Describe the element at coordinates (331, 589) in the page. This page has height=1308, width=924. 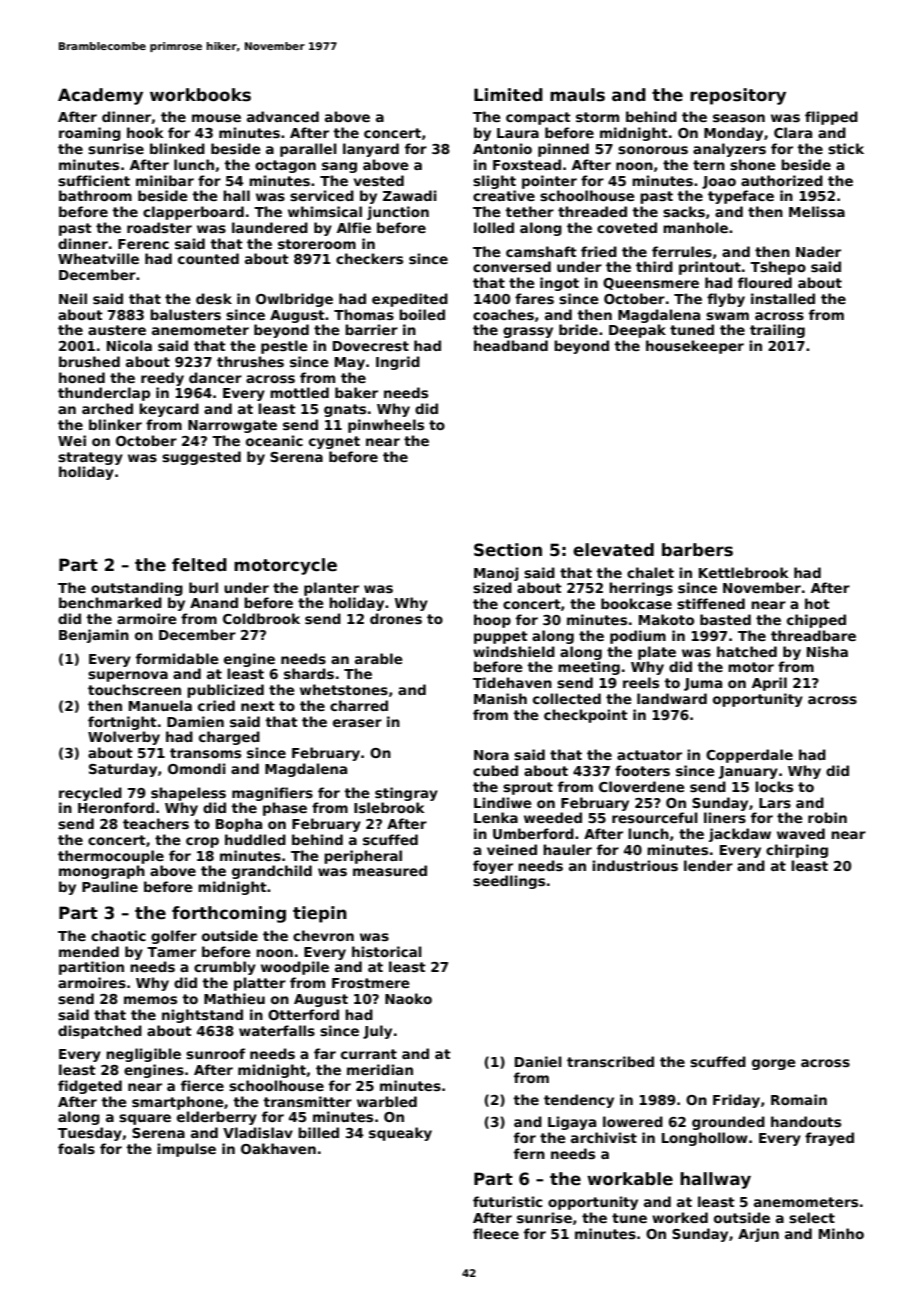
I see `planter` at that location.
